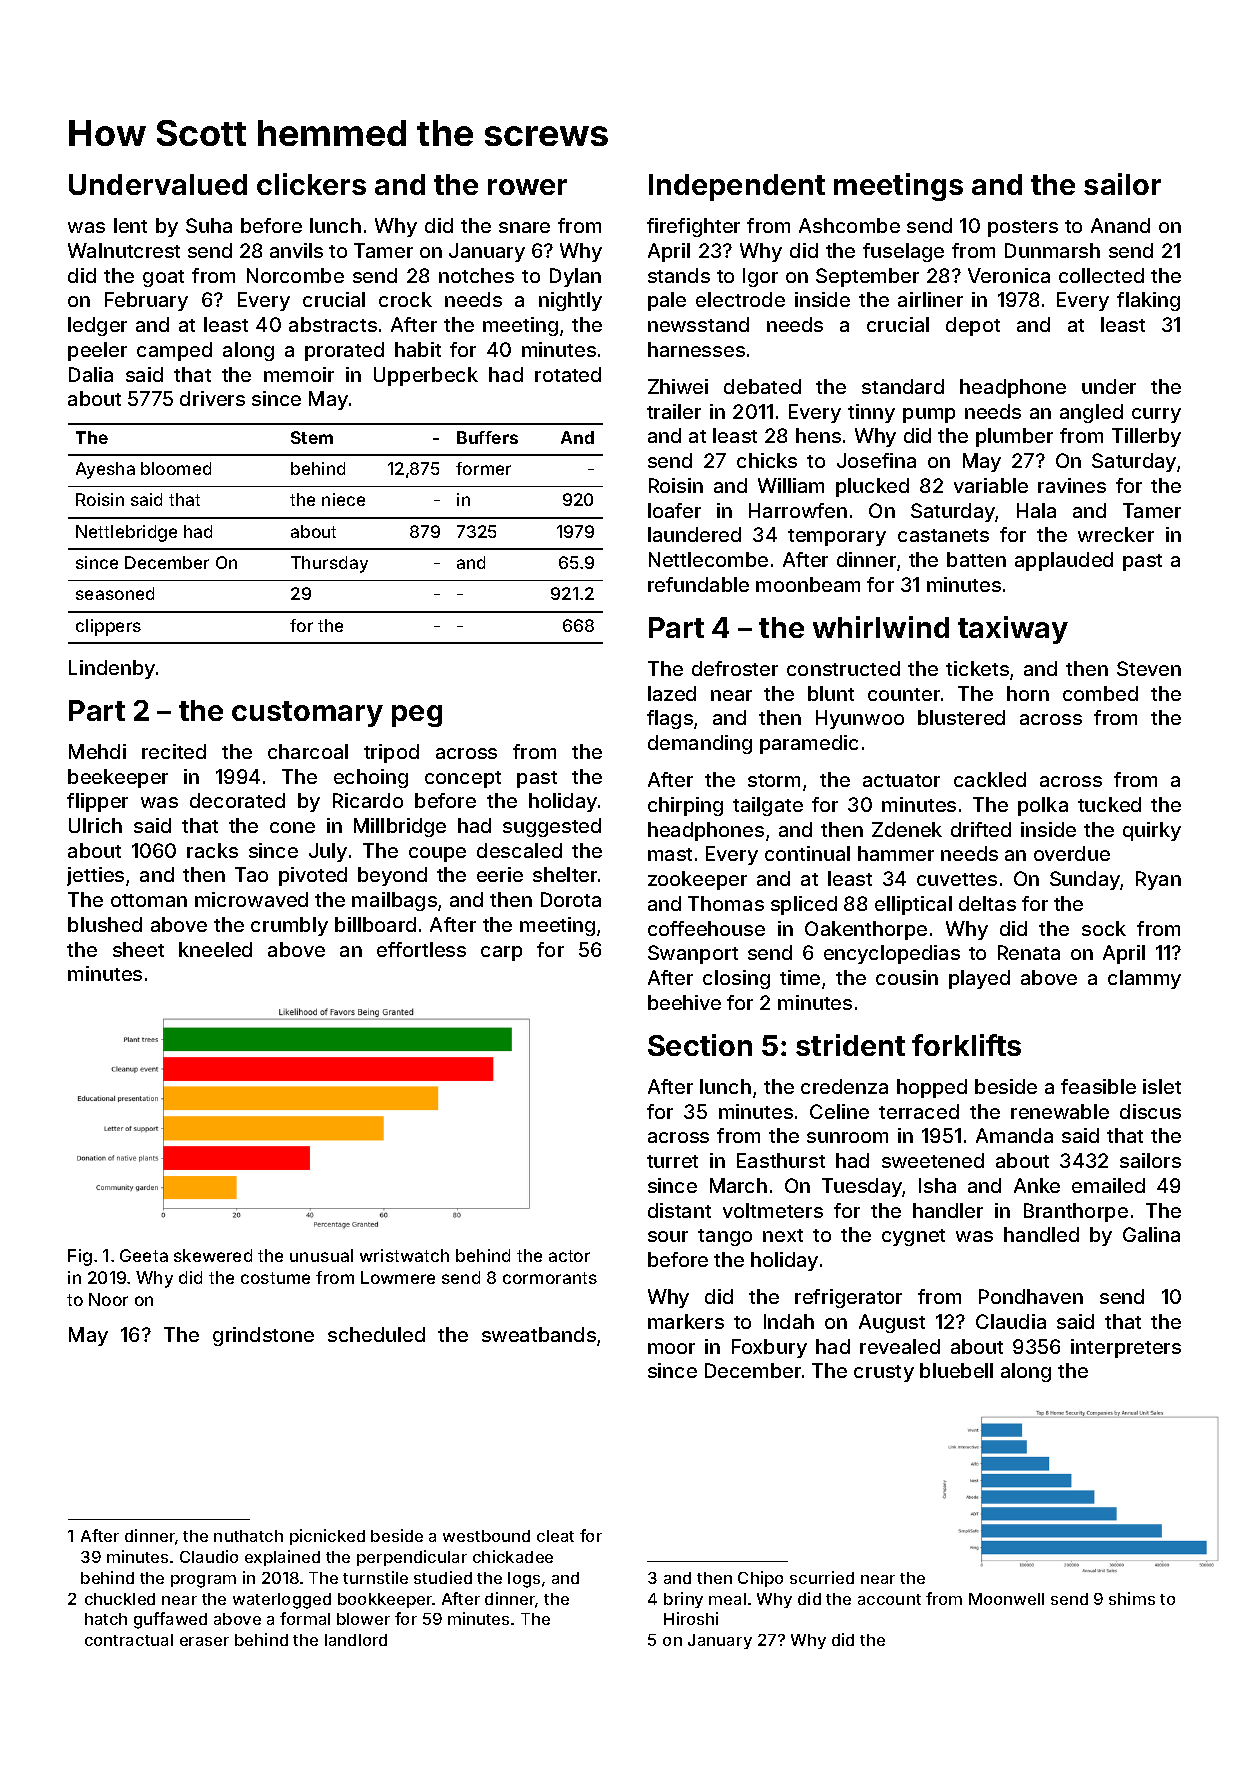  I want to click on waterlogged, so click(282, 1601).
